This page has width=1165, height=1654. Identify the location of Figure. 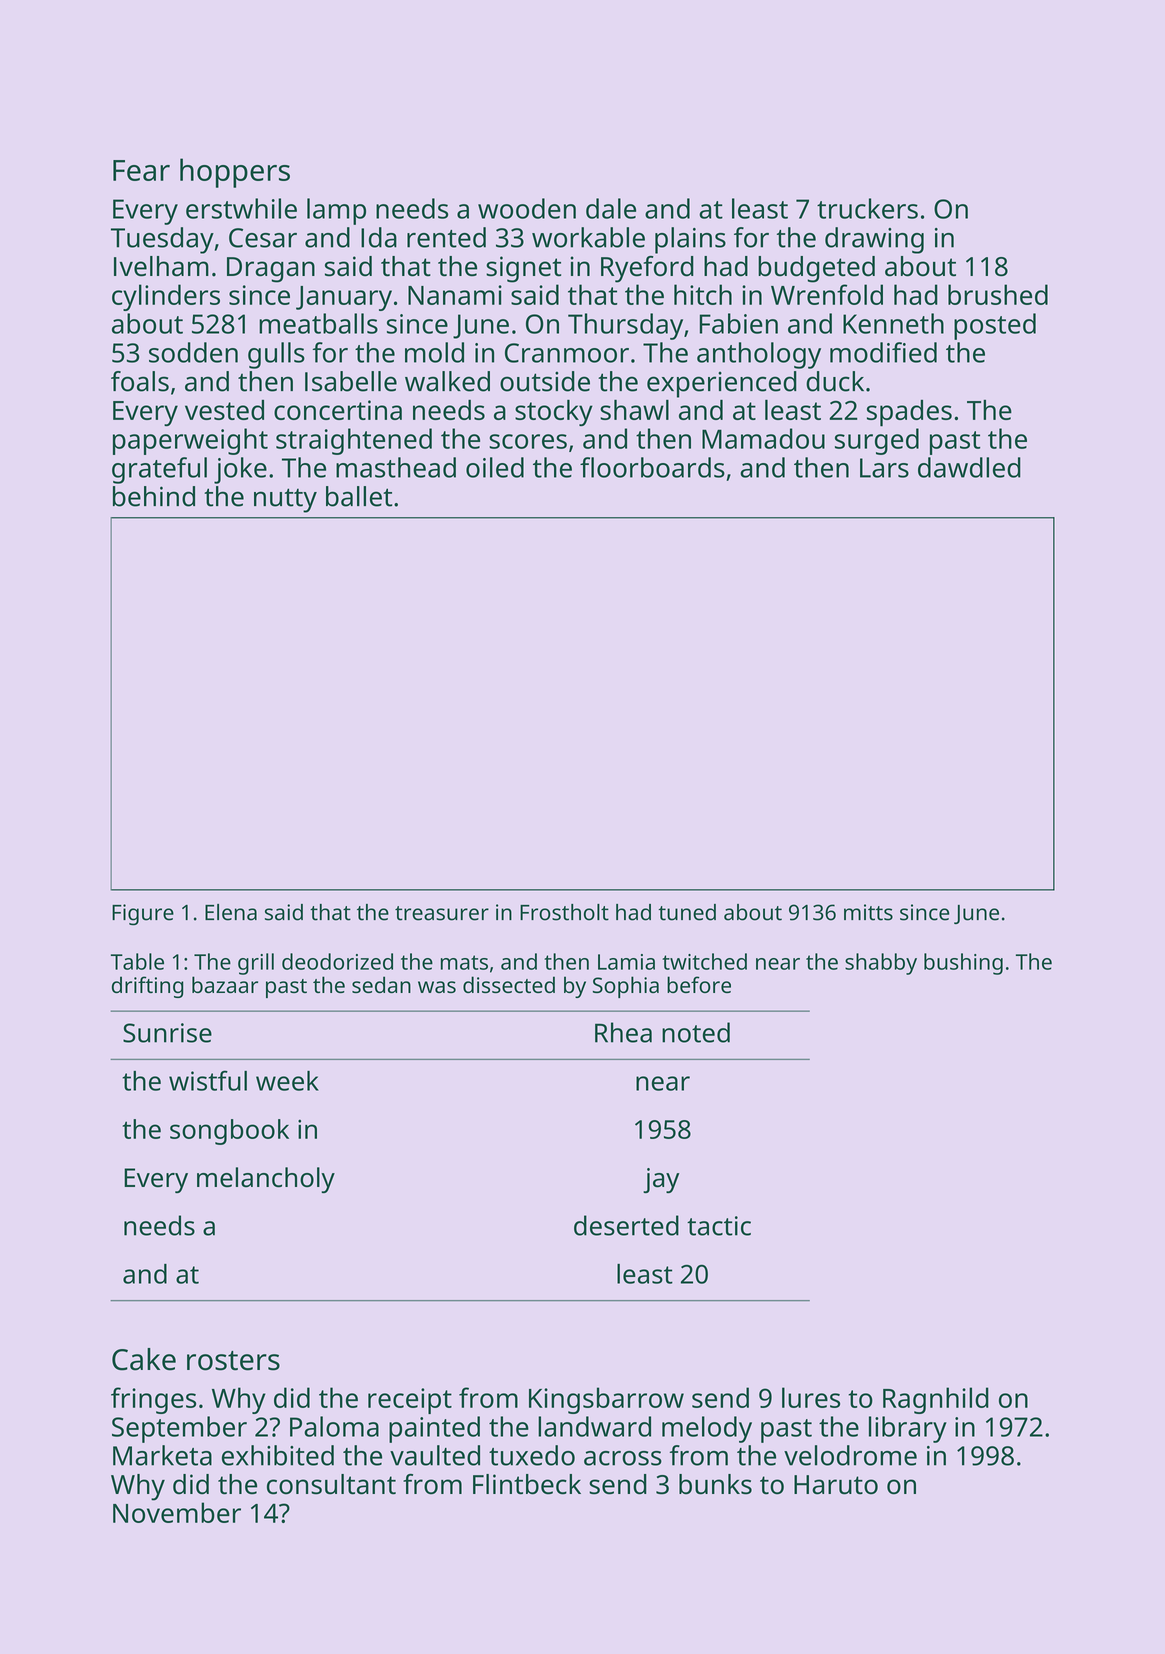
(143, 915).
